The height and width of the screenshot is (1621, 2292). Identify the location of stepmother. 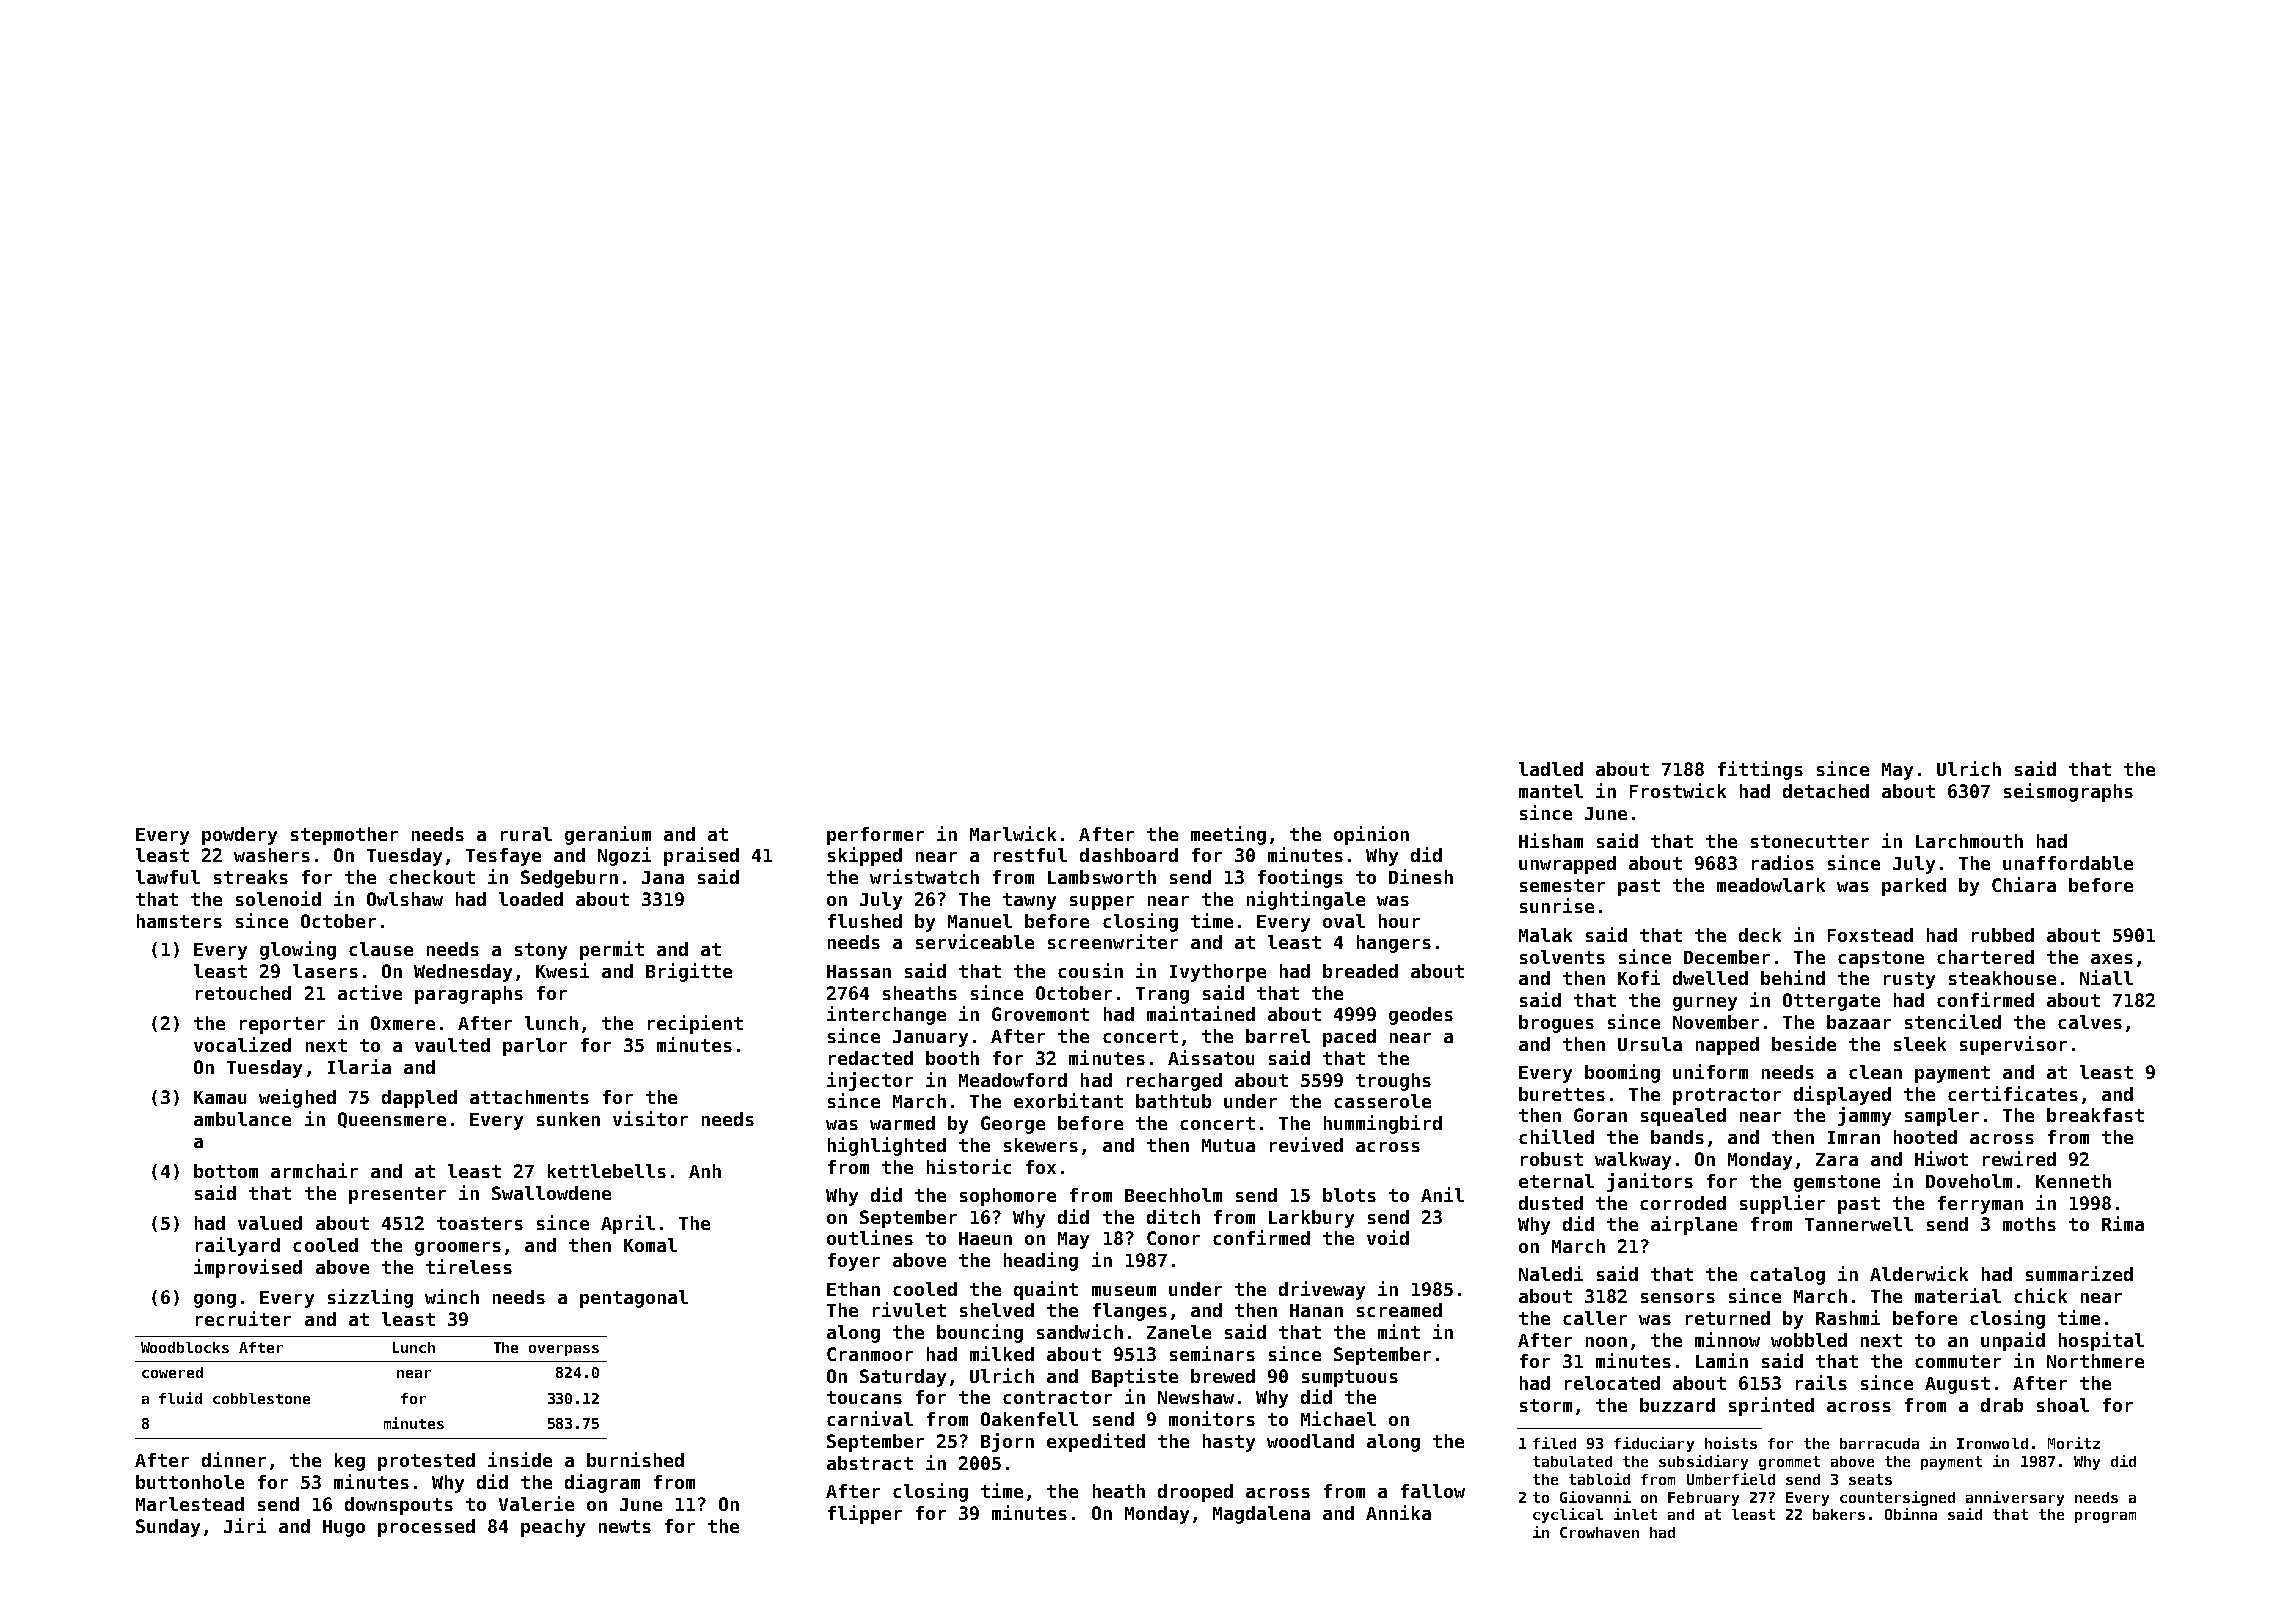
(344, 836).
